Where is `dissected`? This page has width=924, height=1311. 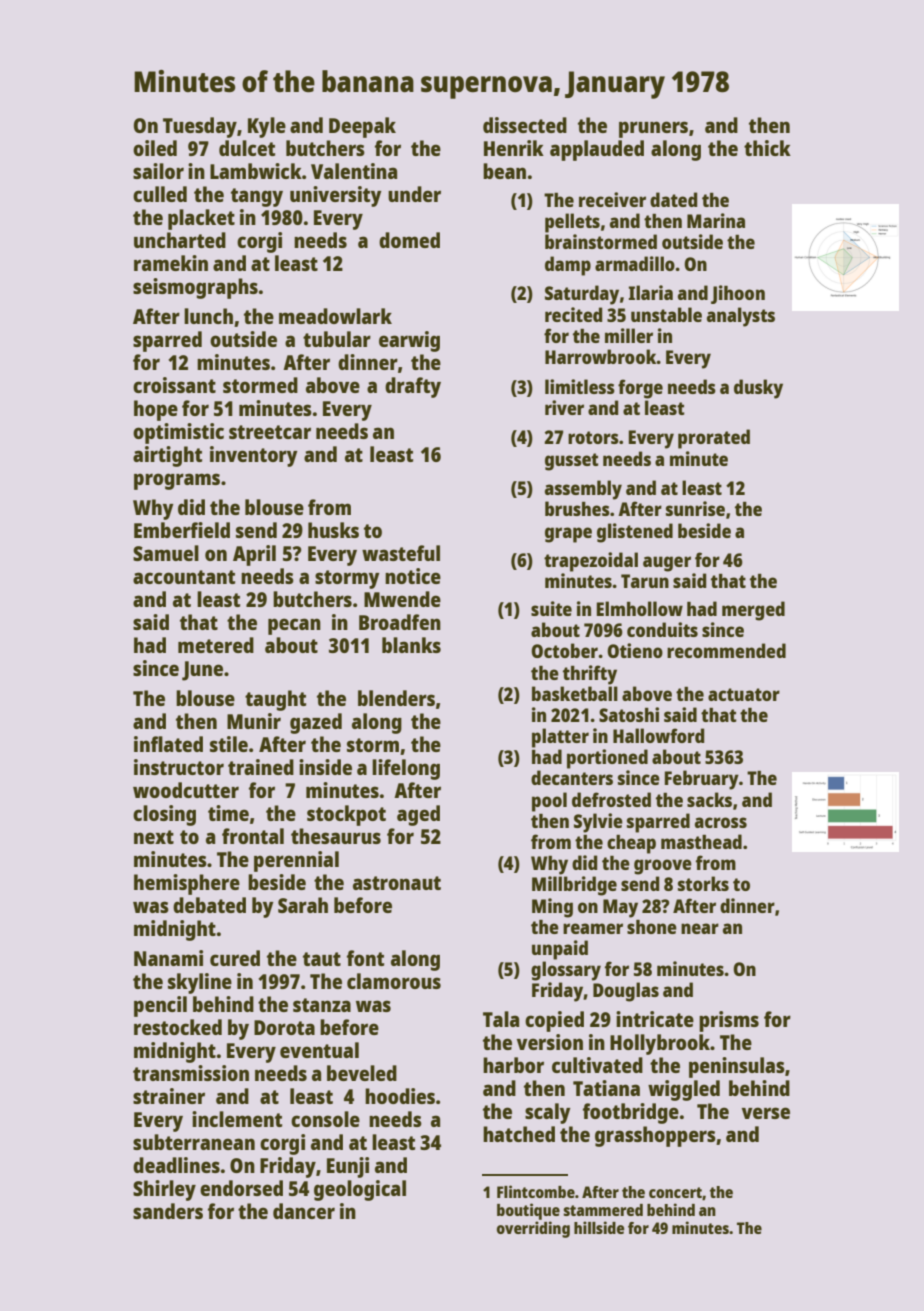
dissected is located at coordinates (525, 125).
